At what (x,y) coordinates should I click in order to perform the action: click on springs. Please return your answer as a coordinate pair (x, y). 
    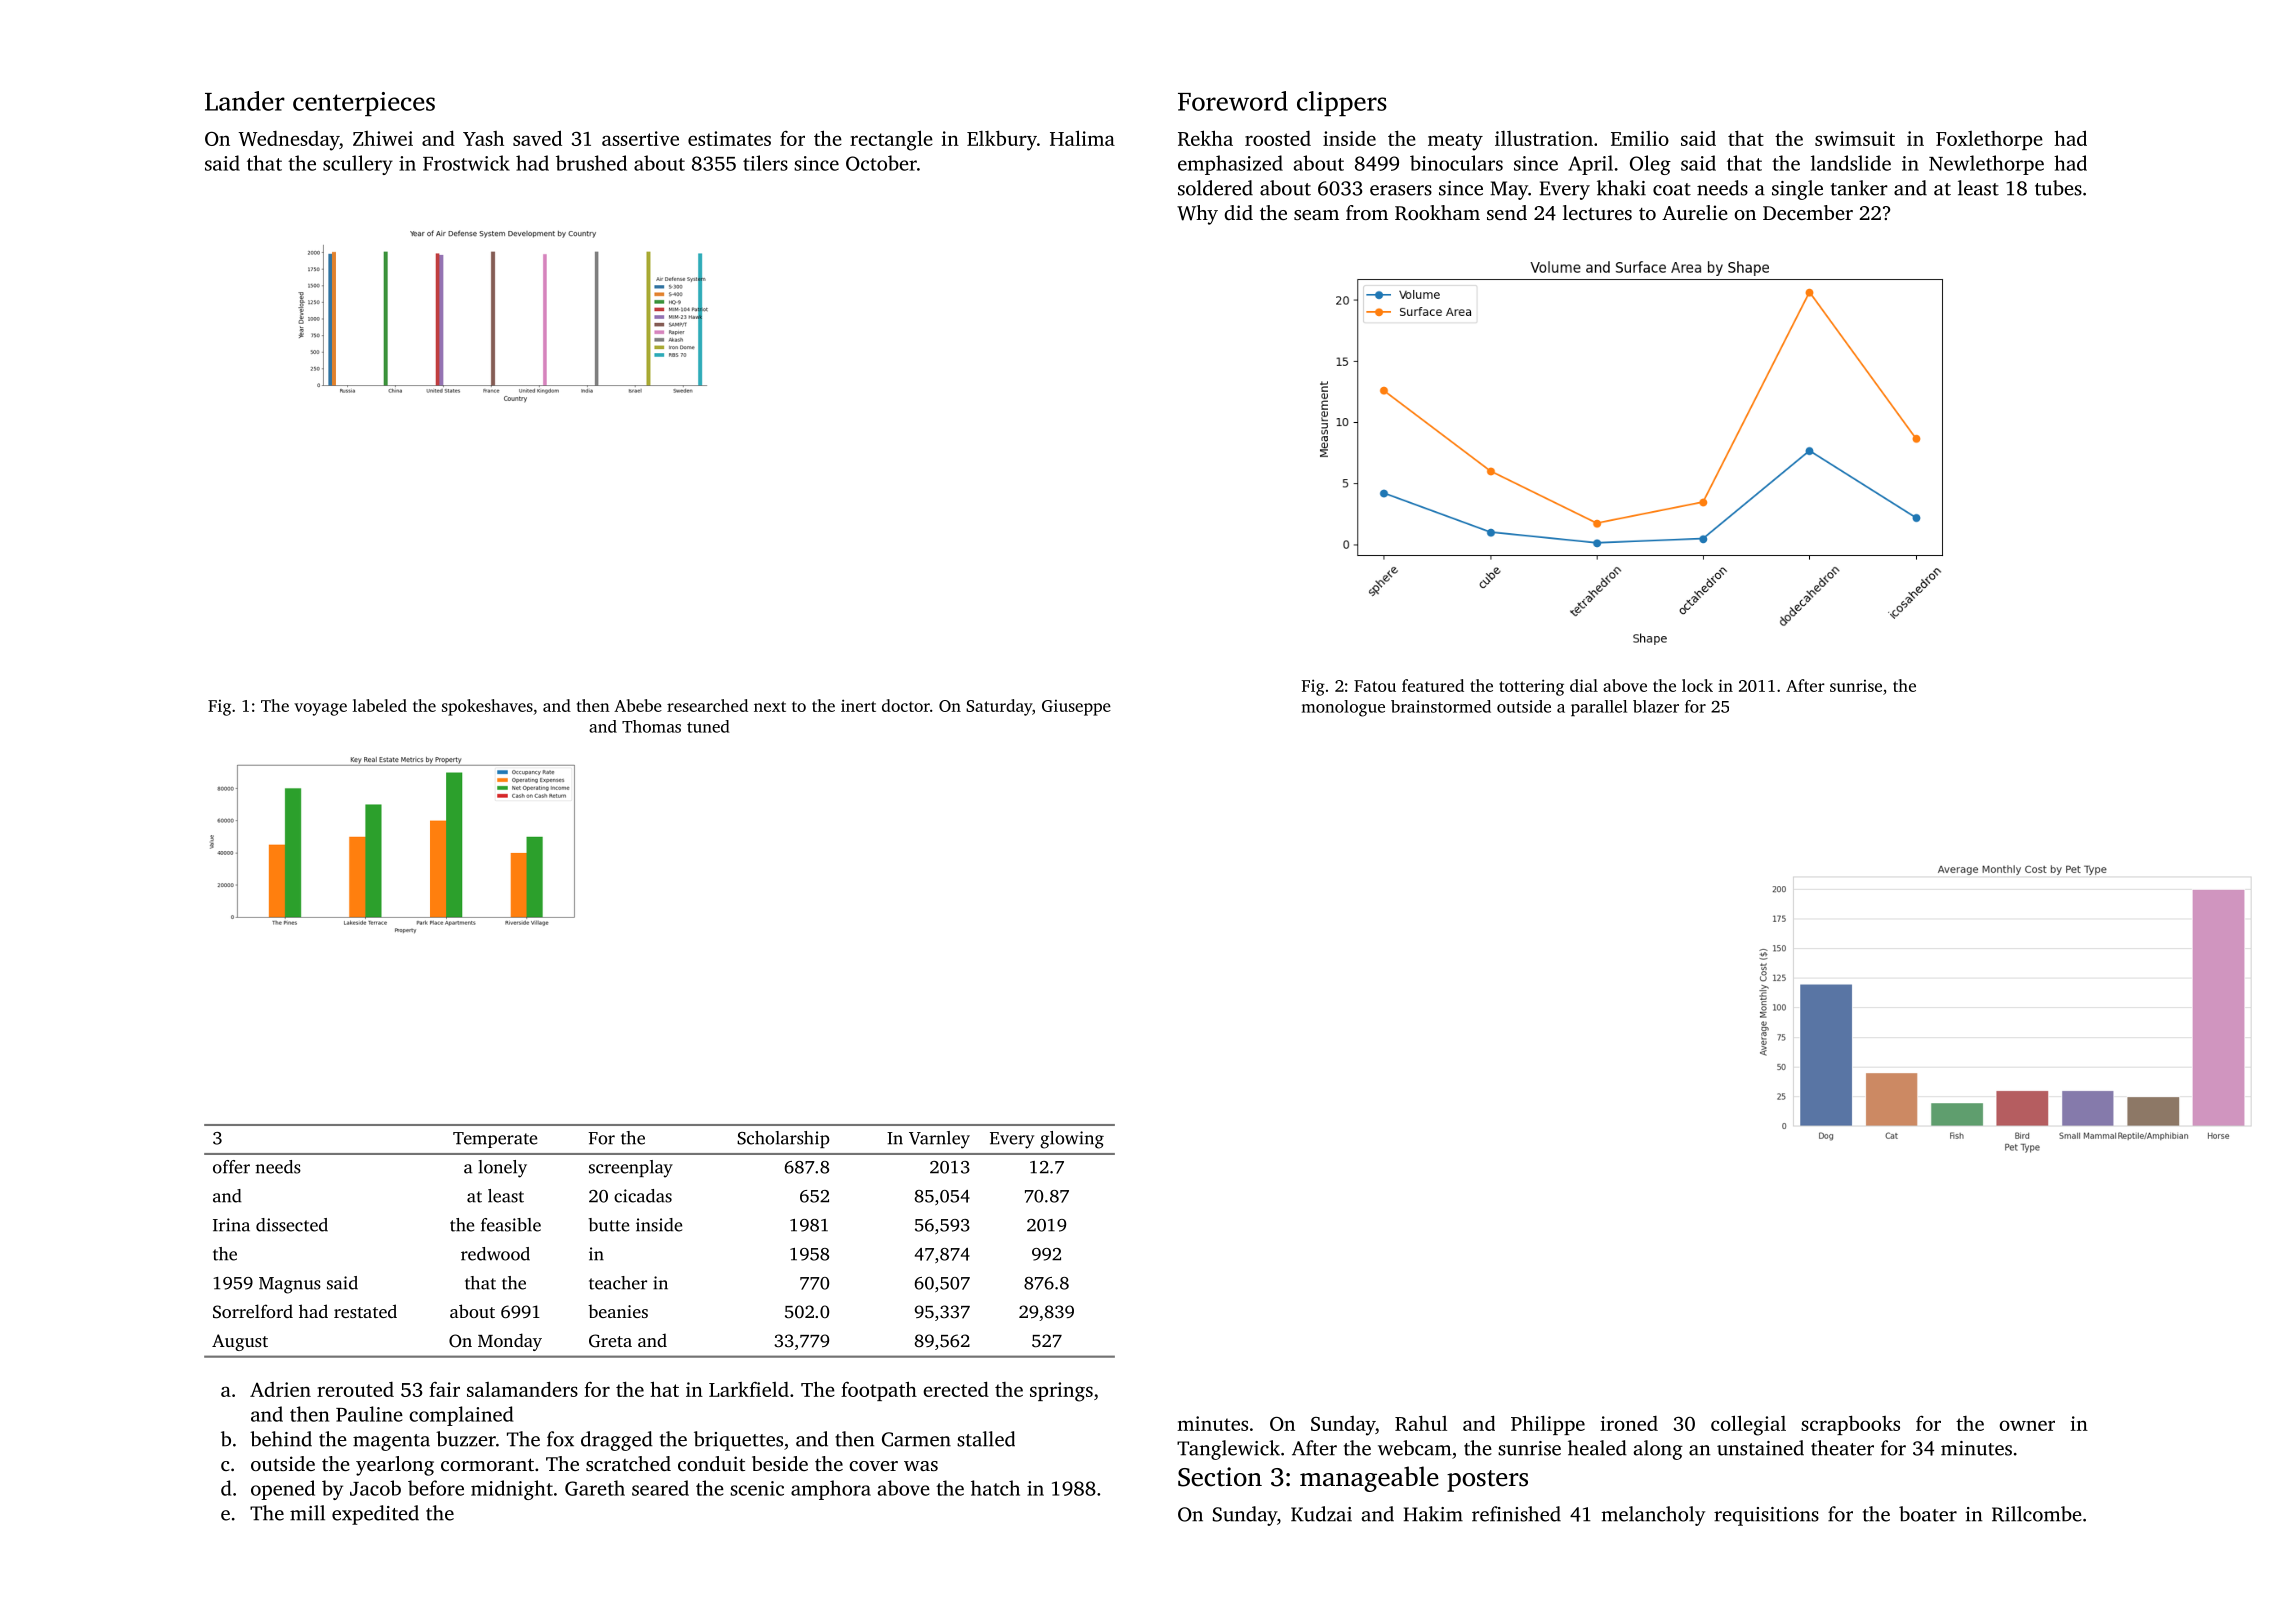
    Looking at the image, I should click on (1061, 1392).
